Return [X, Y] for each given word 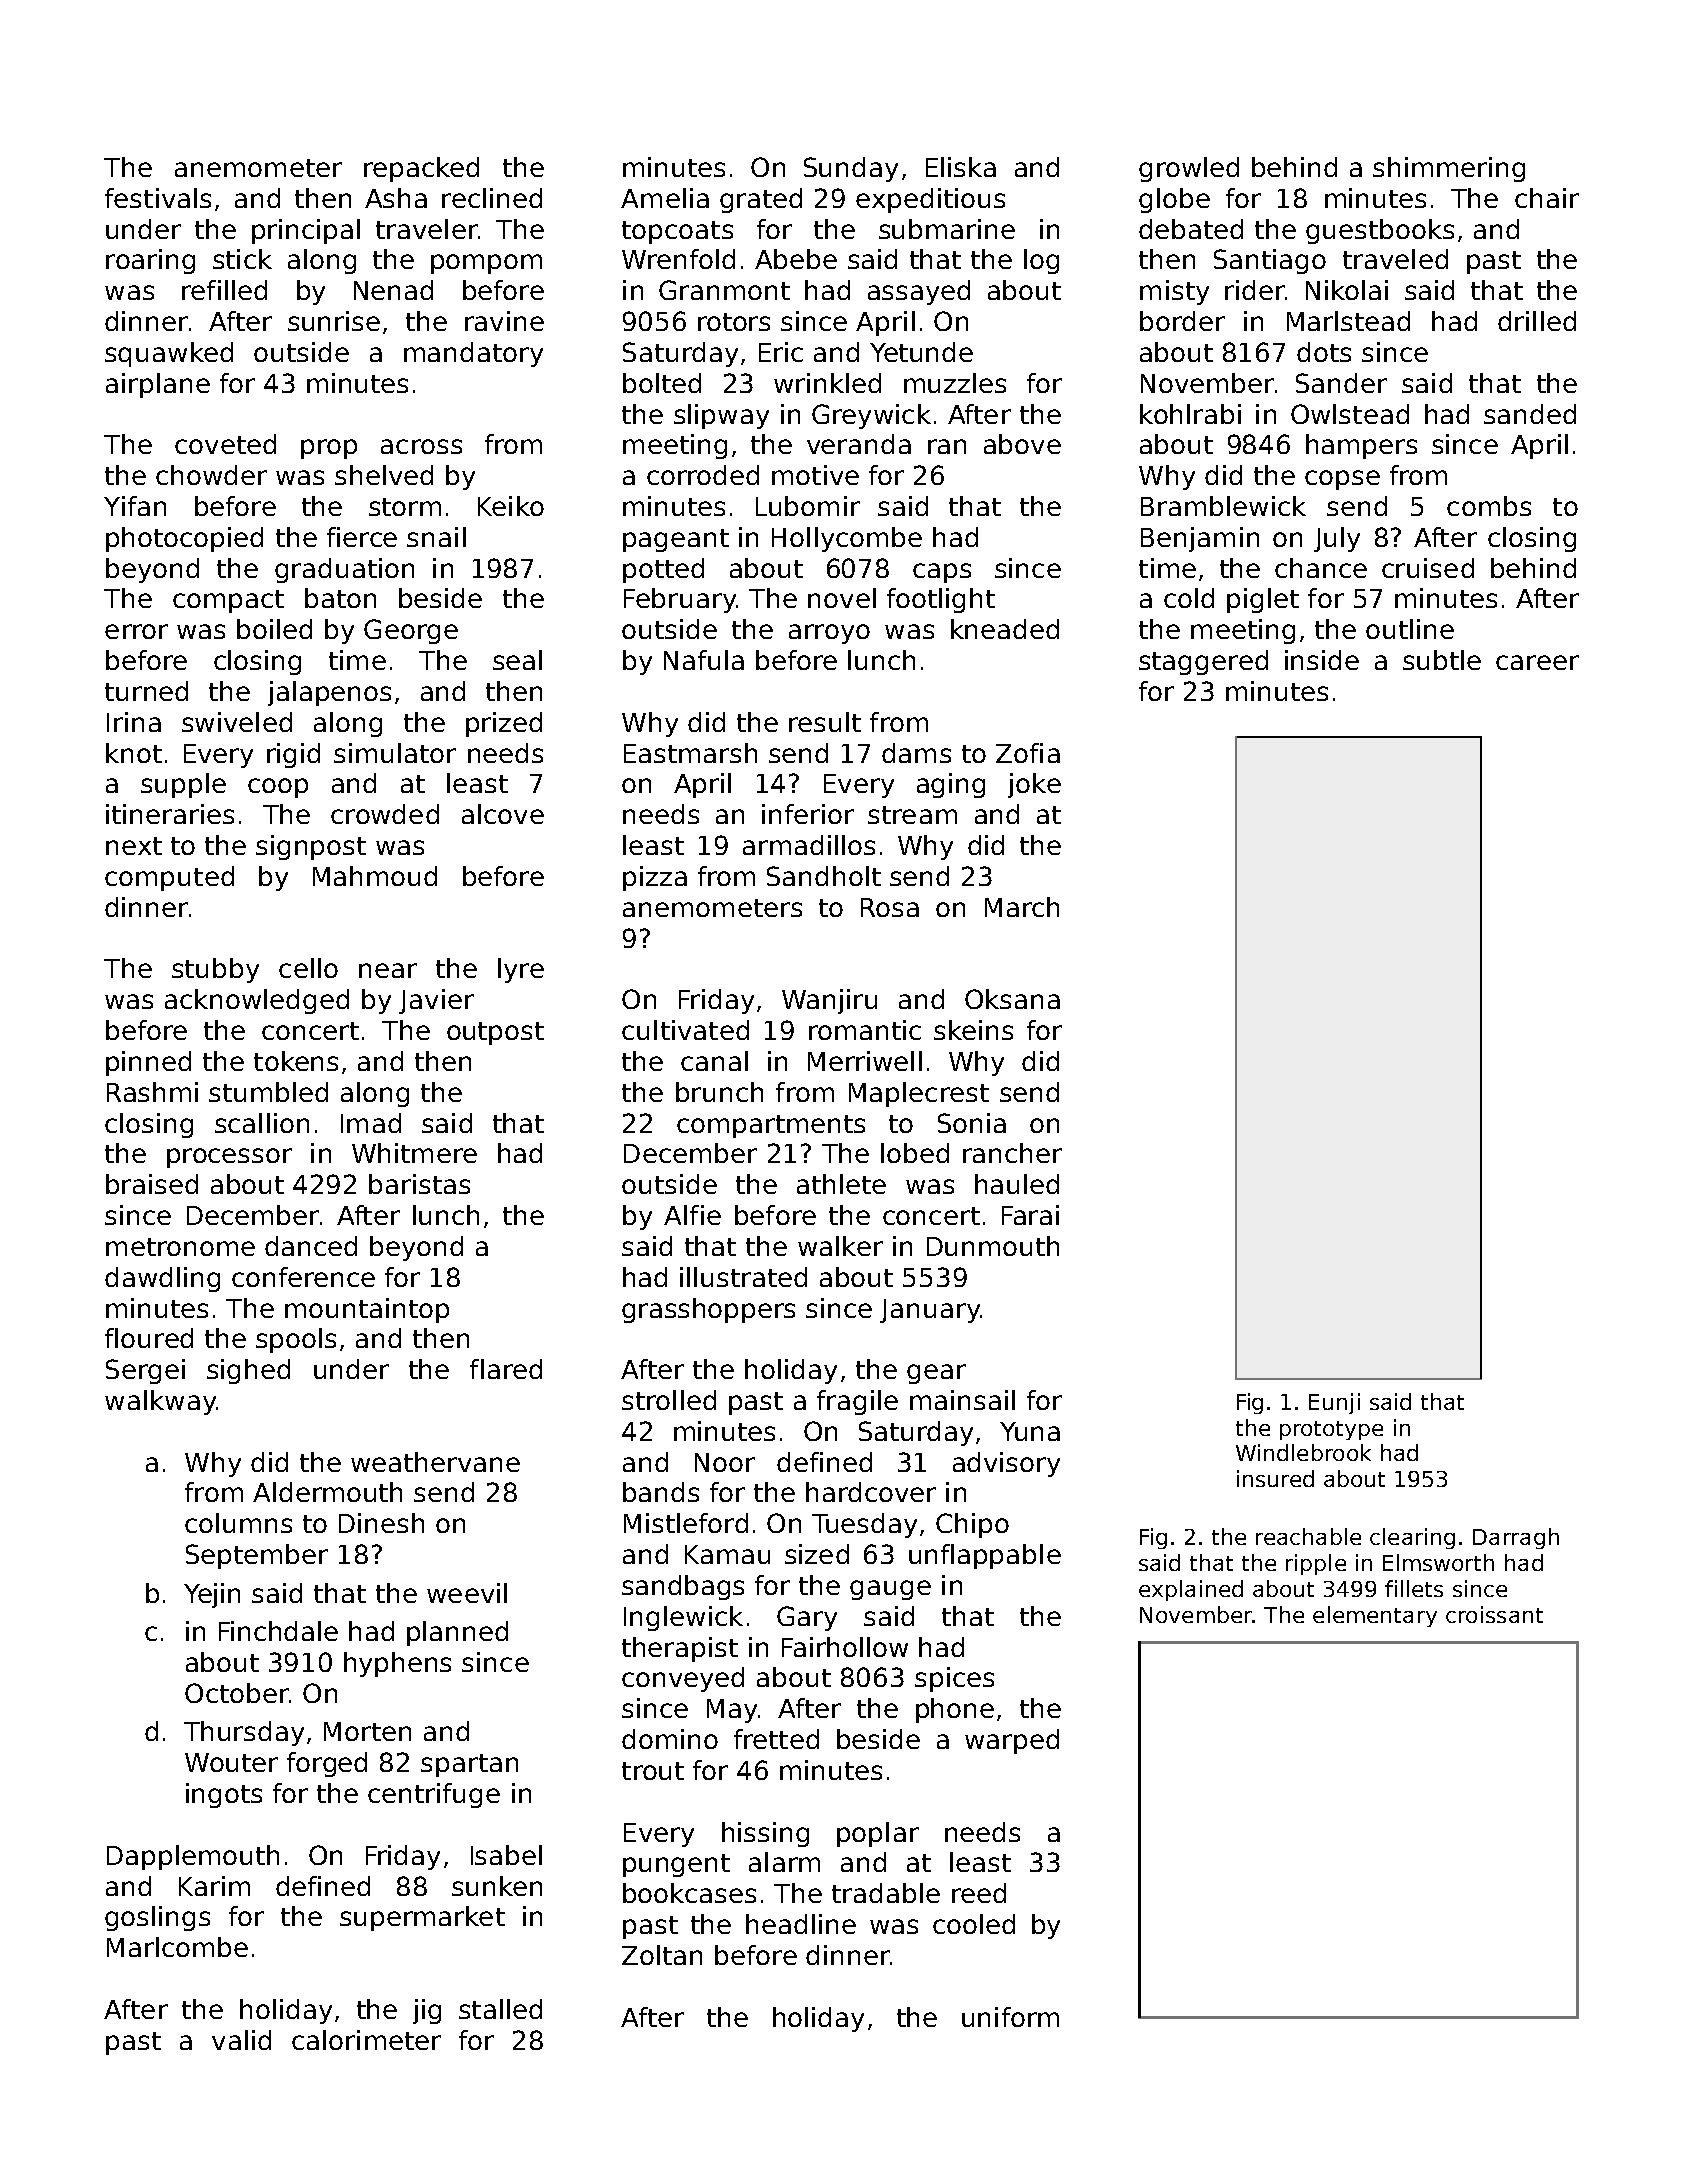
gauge [890, 1590]
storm [405, 507]
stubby [215, 970]
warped [1012, 1741]
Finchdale [278, 1631]
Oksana [1012, 999]
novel [842, 598]
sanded [1530, 414]
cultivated [685, 1030]
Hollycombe [847, 539]
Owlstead [1350, 414]
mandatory [473, 354]
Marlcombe [177, 1947]
